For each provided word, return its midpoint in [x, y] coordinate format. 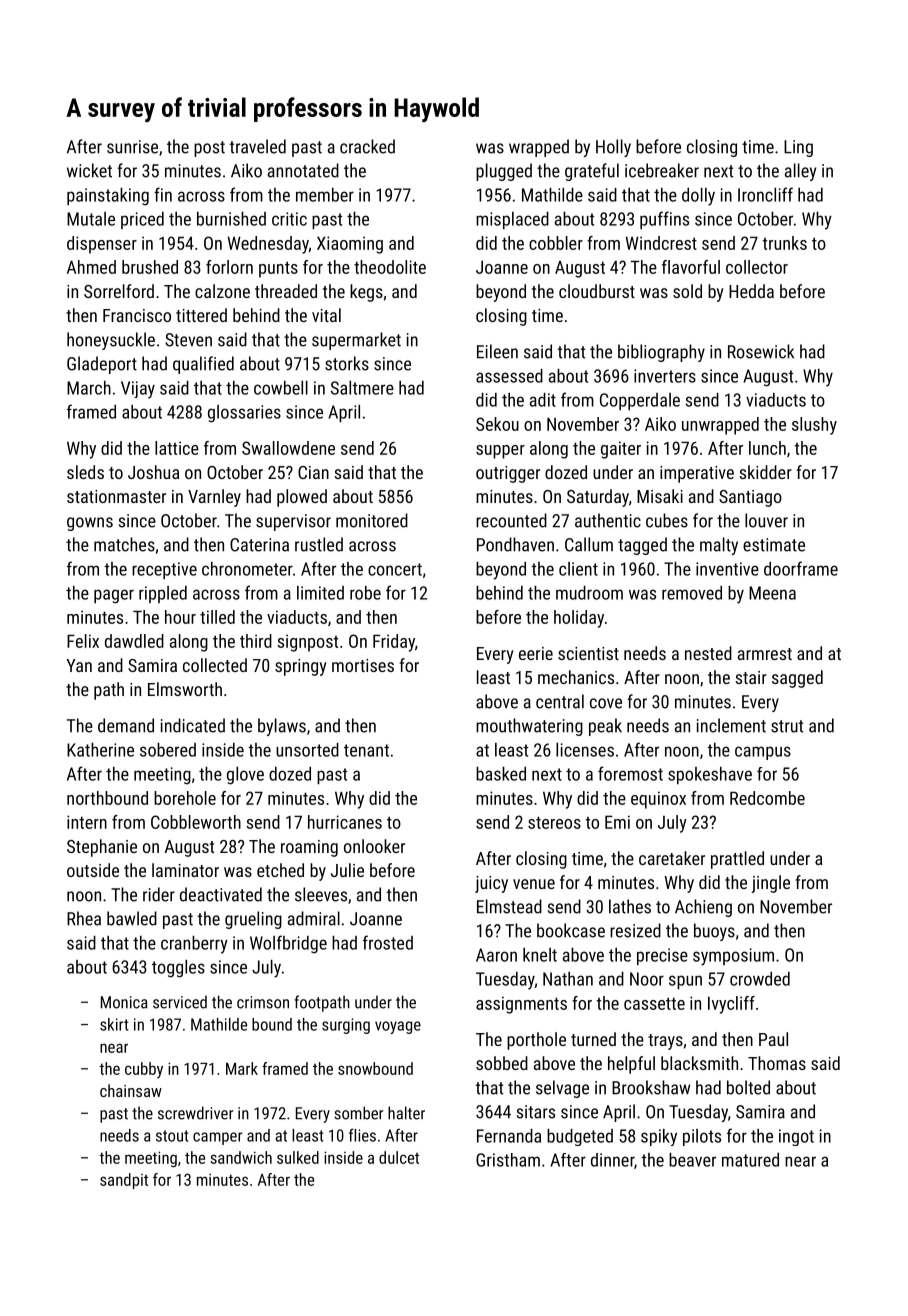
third [256, 641]
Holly [613, 148]
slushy [814, 426]
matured [750, 1160]
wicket [89, 170]
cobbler [556, 243]
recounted [511, 520]
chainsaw [131, 1090]
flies [362, 1135]
